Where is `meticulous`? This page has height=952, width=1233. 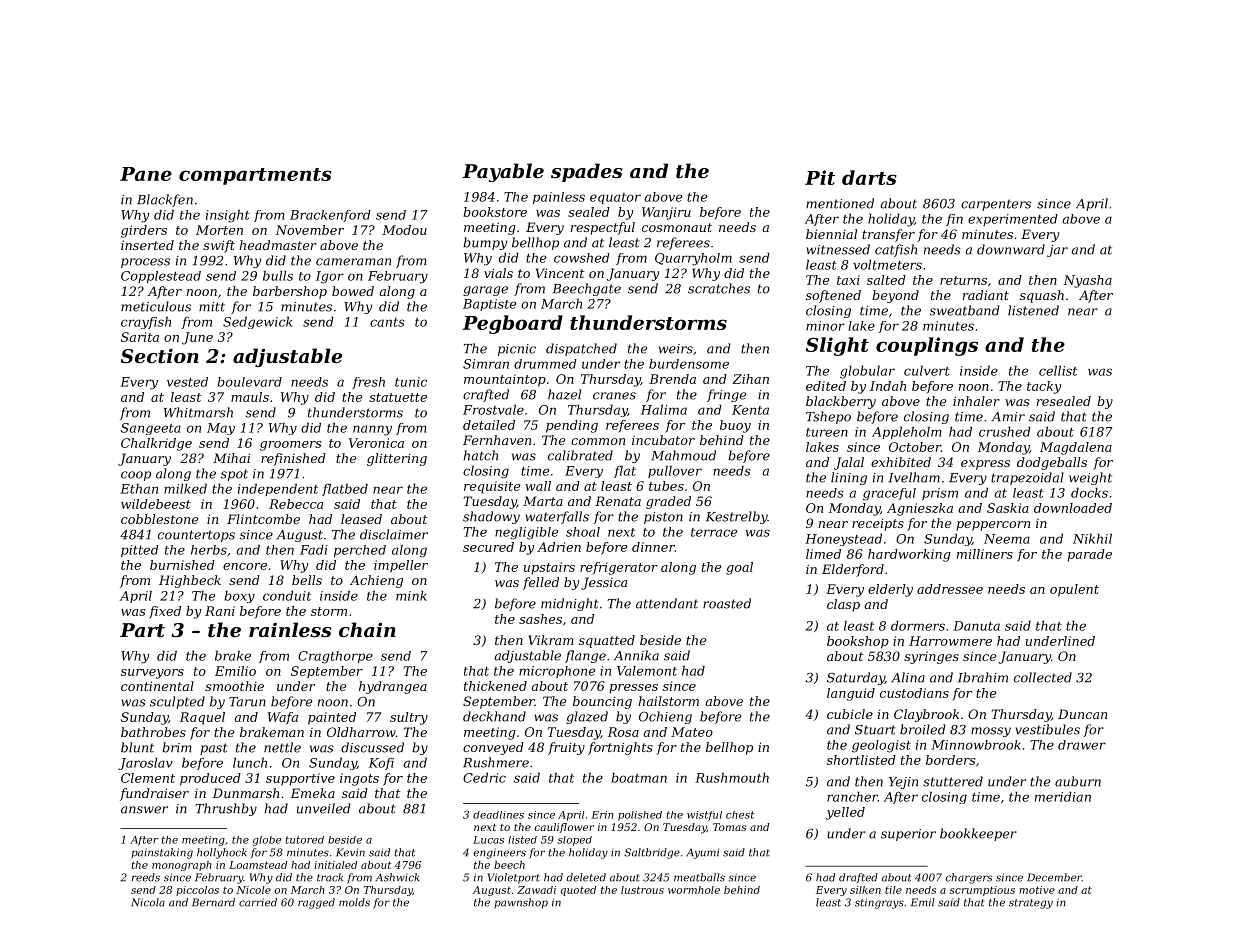
meticulous is located at coordinates (156, 306).
